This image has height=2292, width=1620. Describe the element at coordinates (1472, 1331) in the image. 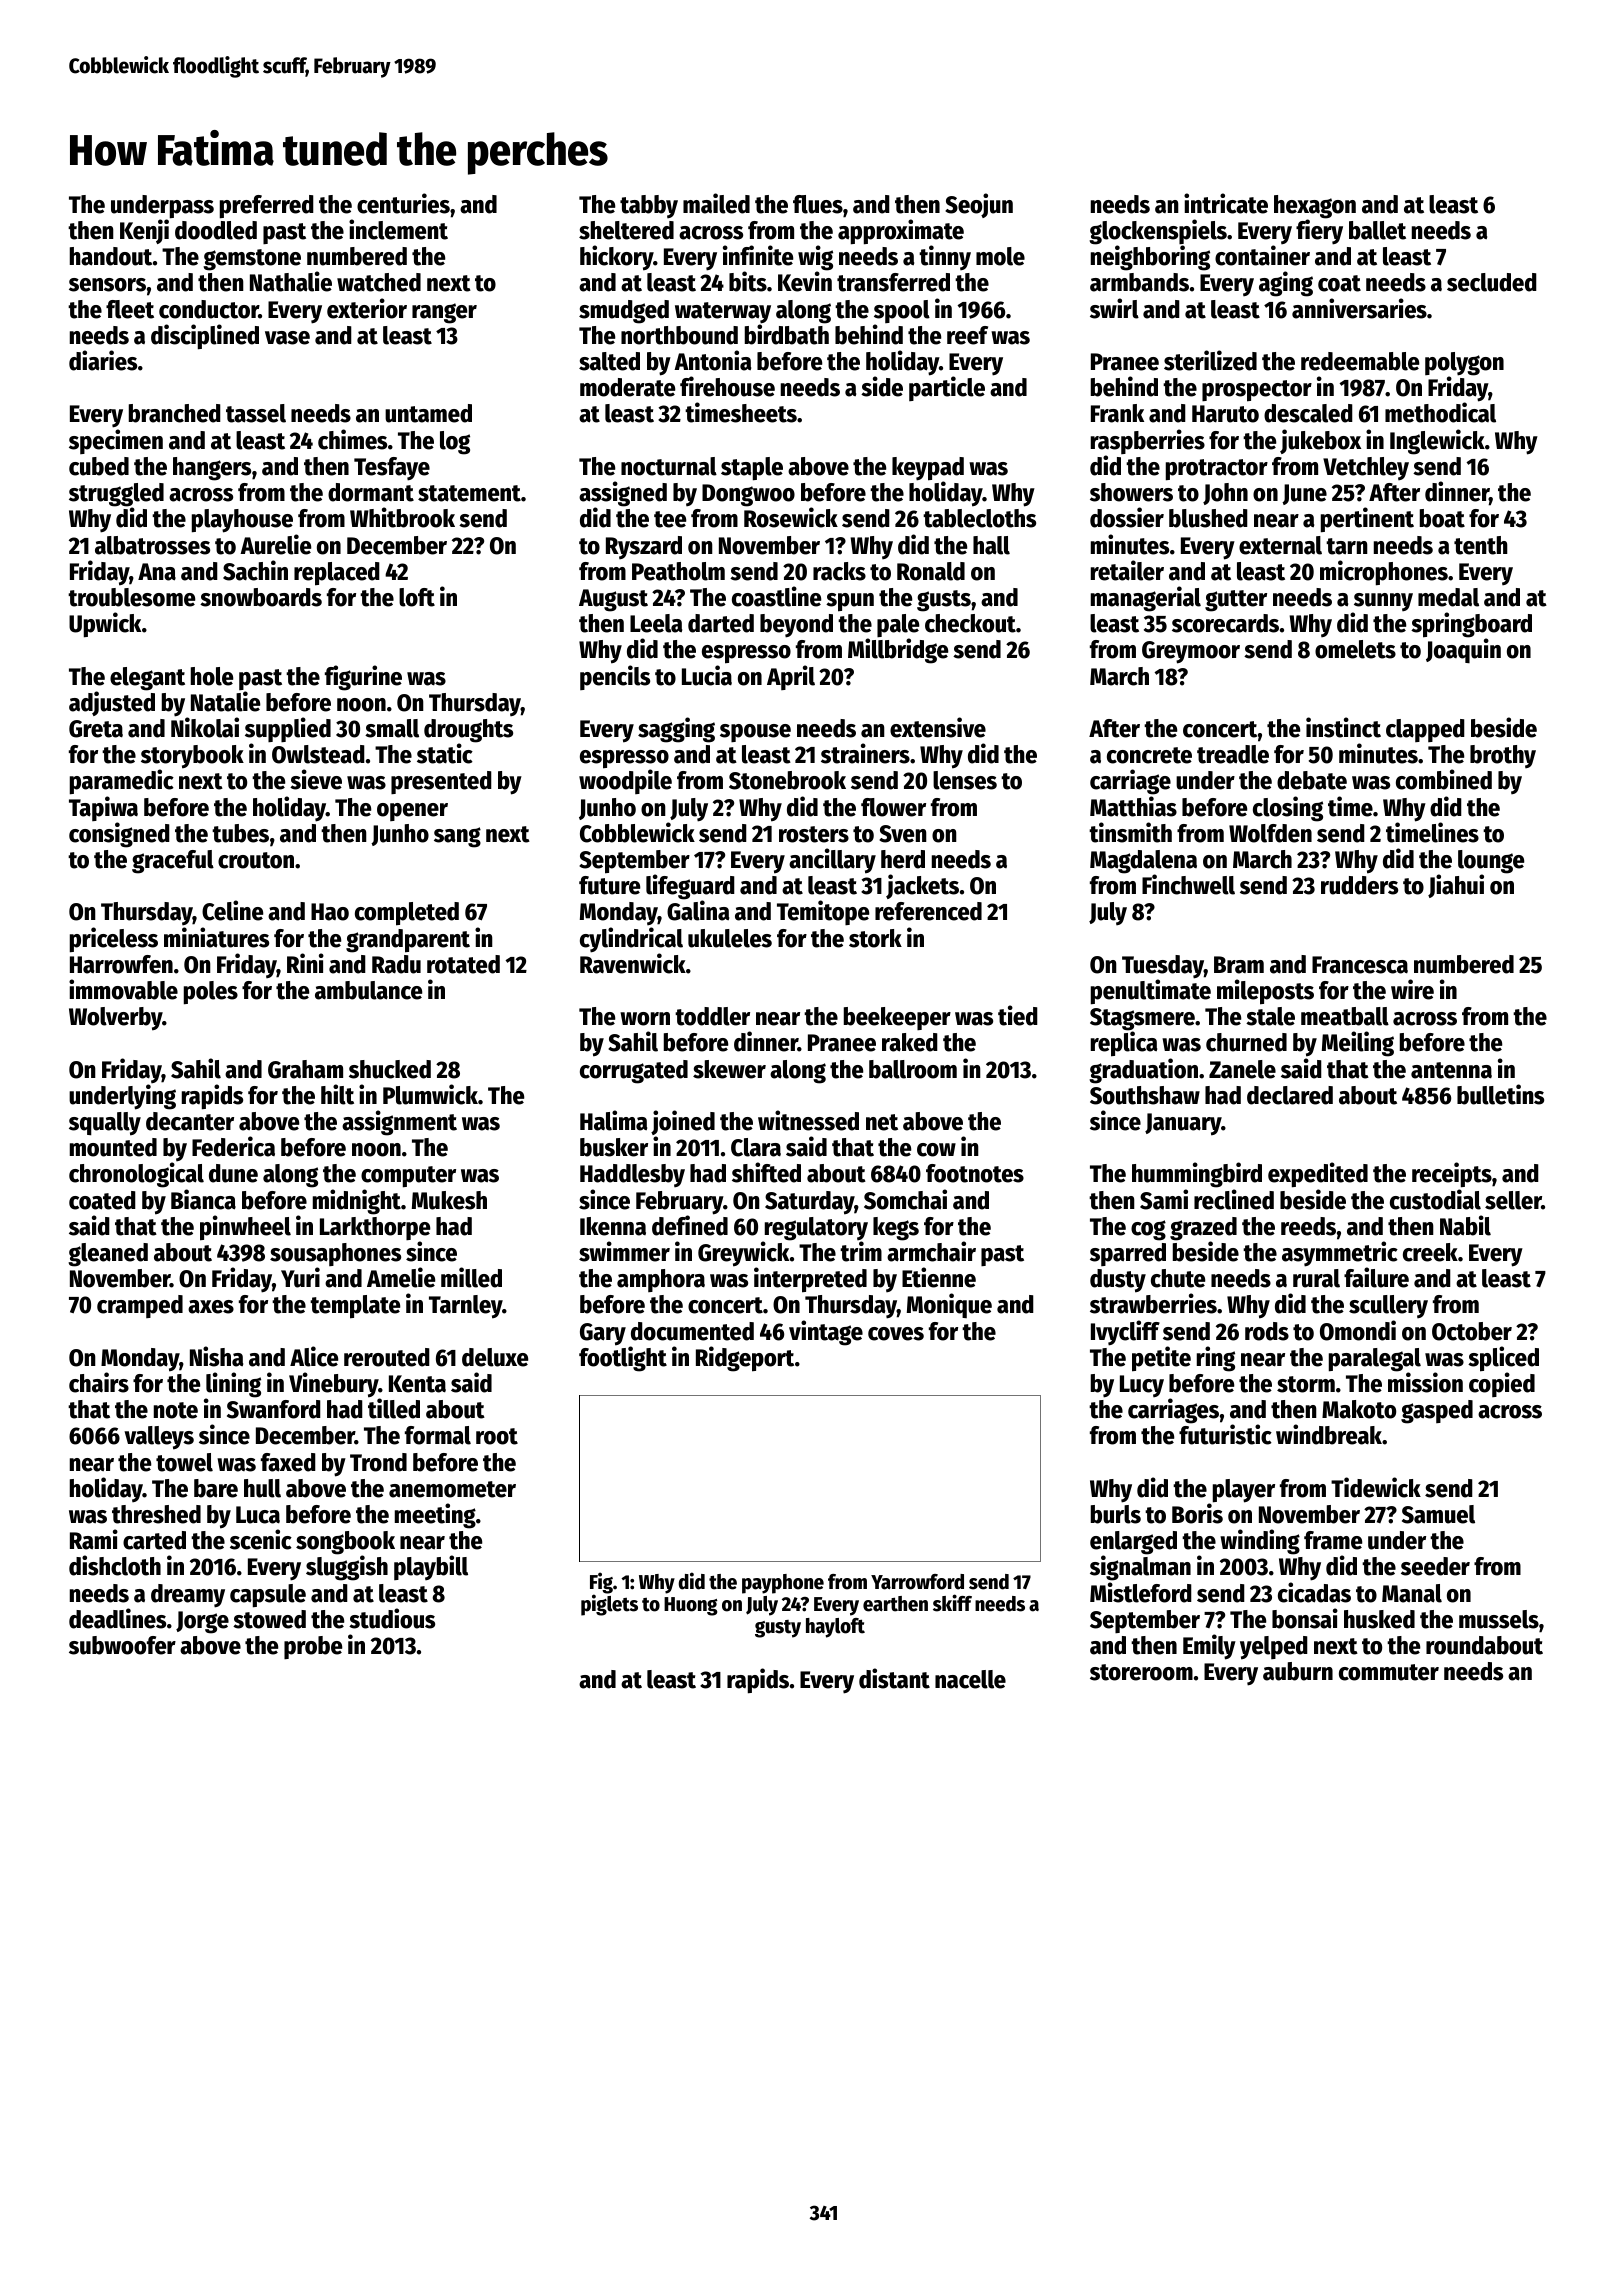

I see `October` at that location.
